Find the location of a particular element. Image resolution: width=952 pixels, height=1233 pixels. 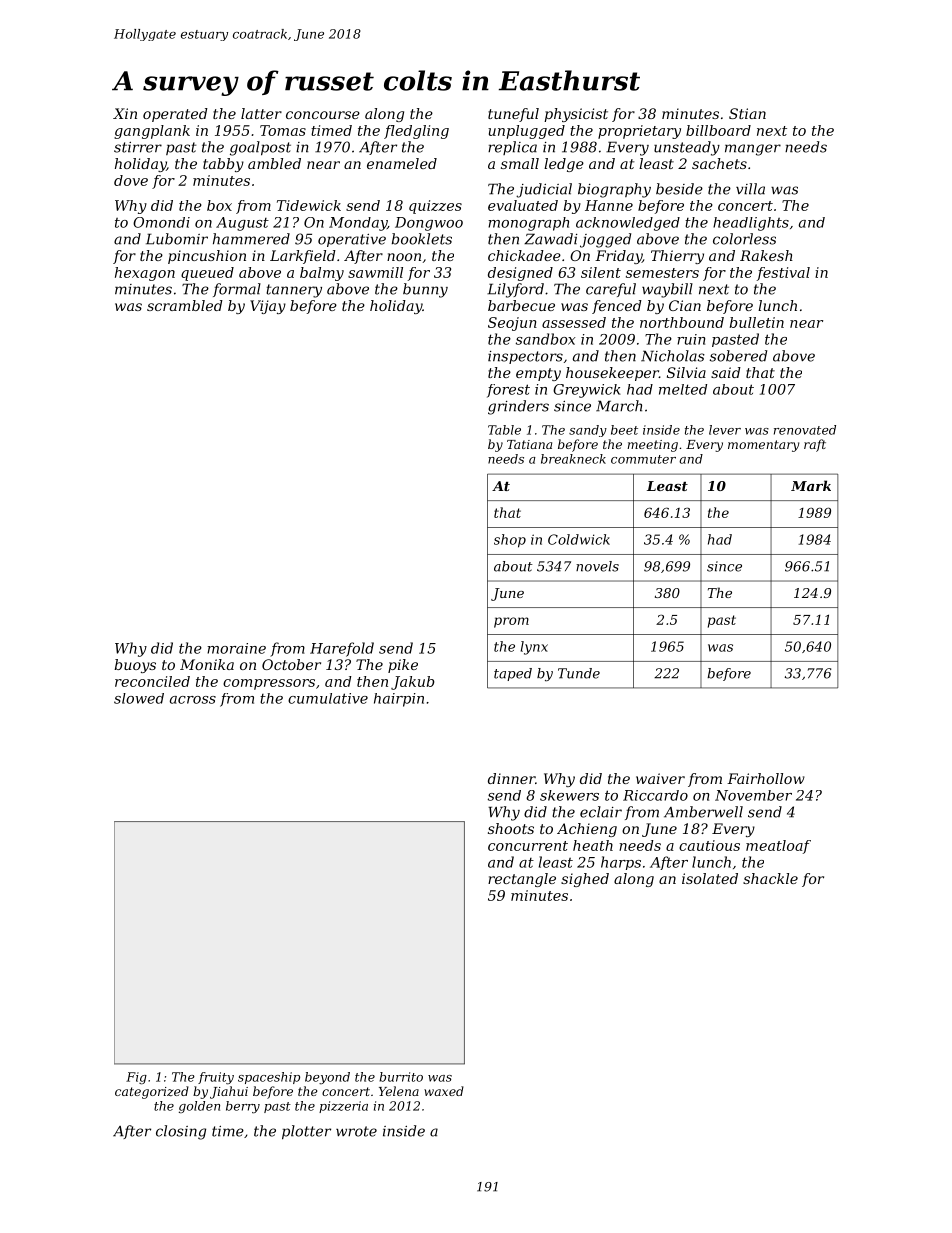

Stian is located at coordinates (747, 113).
